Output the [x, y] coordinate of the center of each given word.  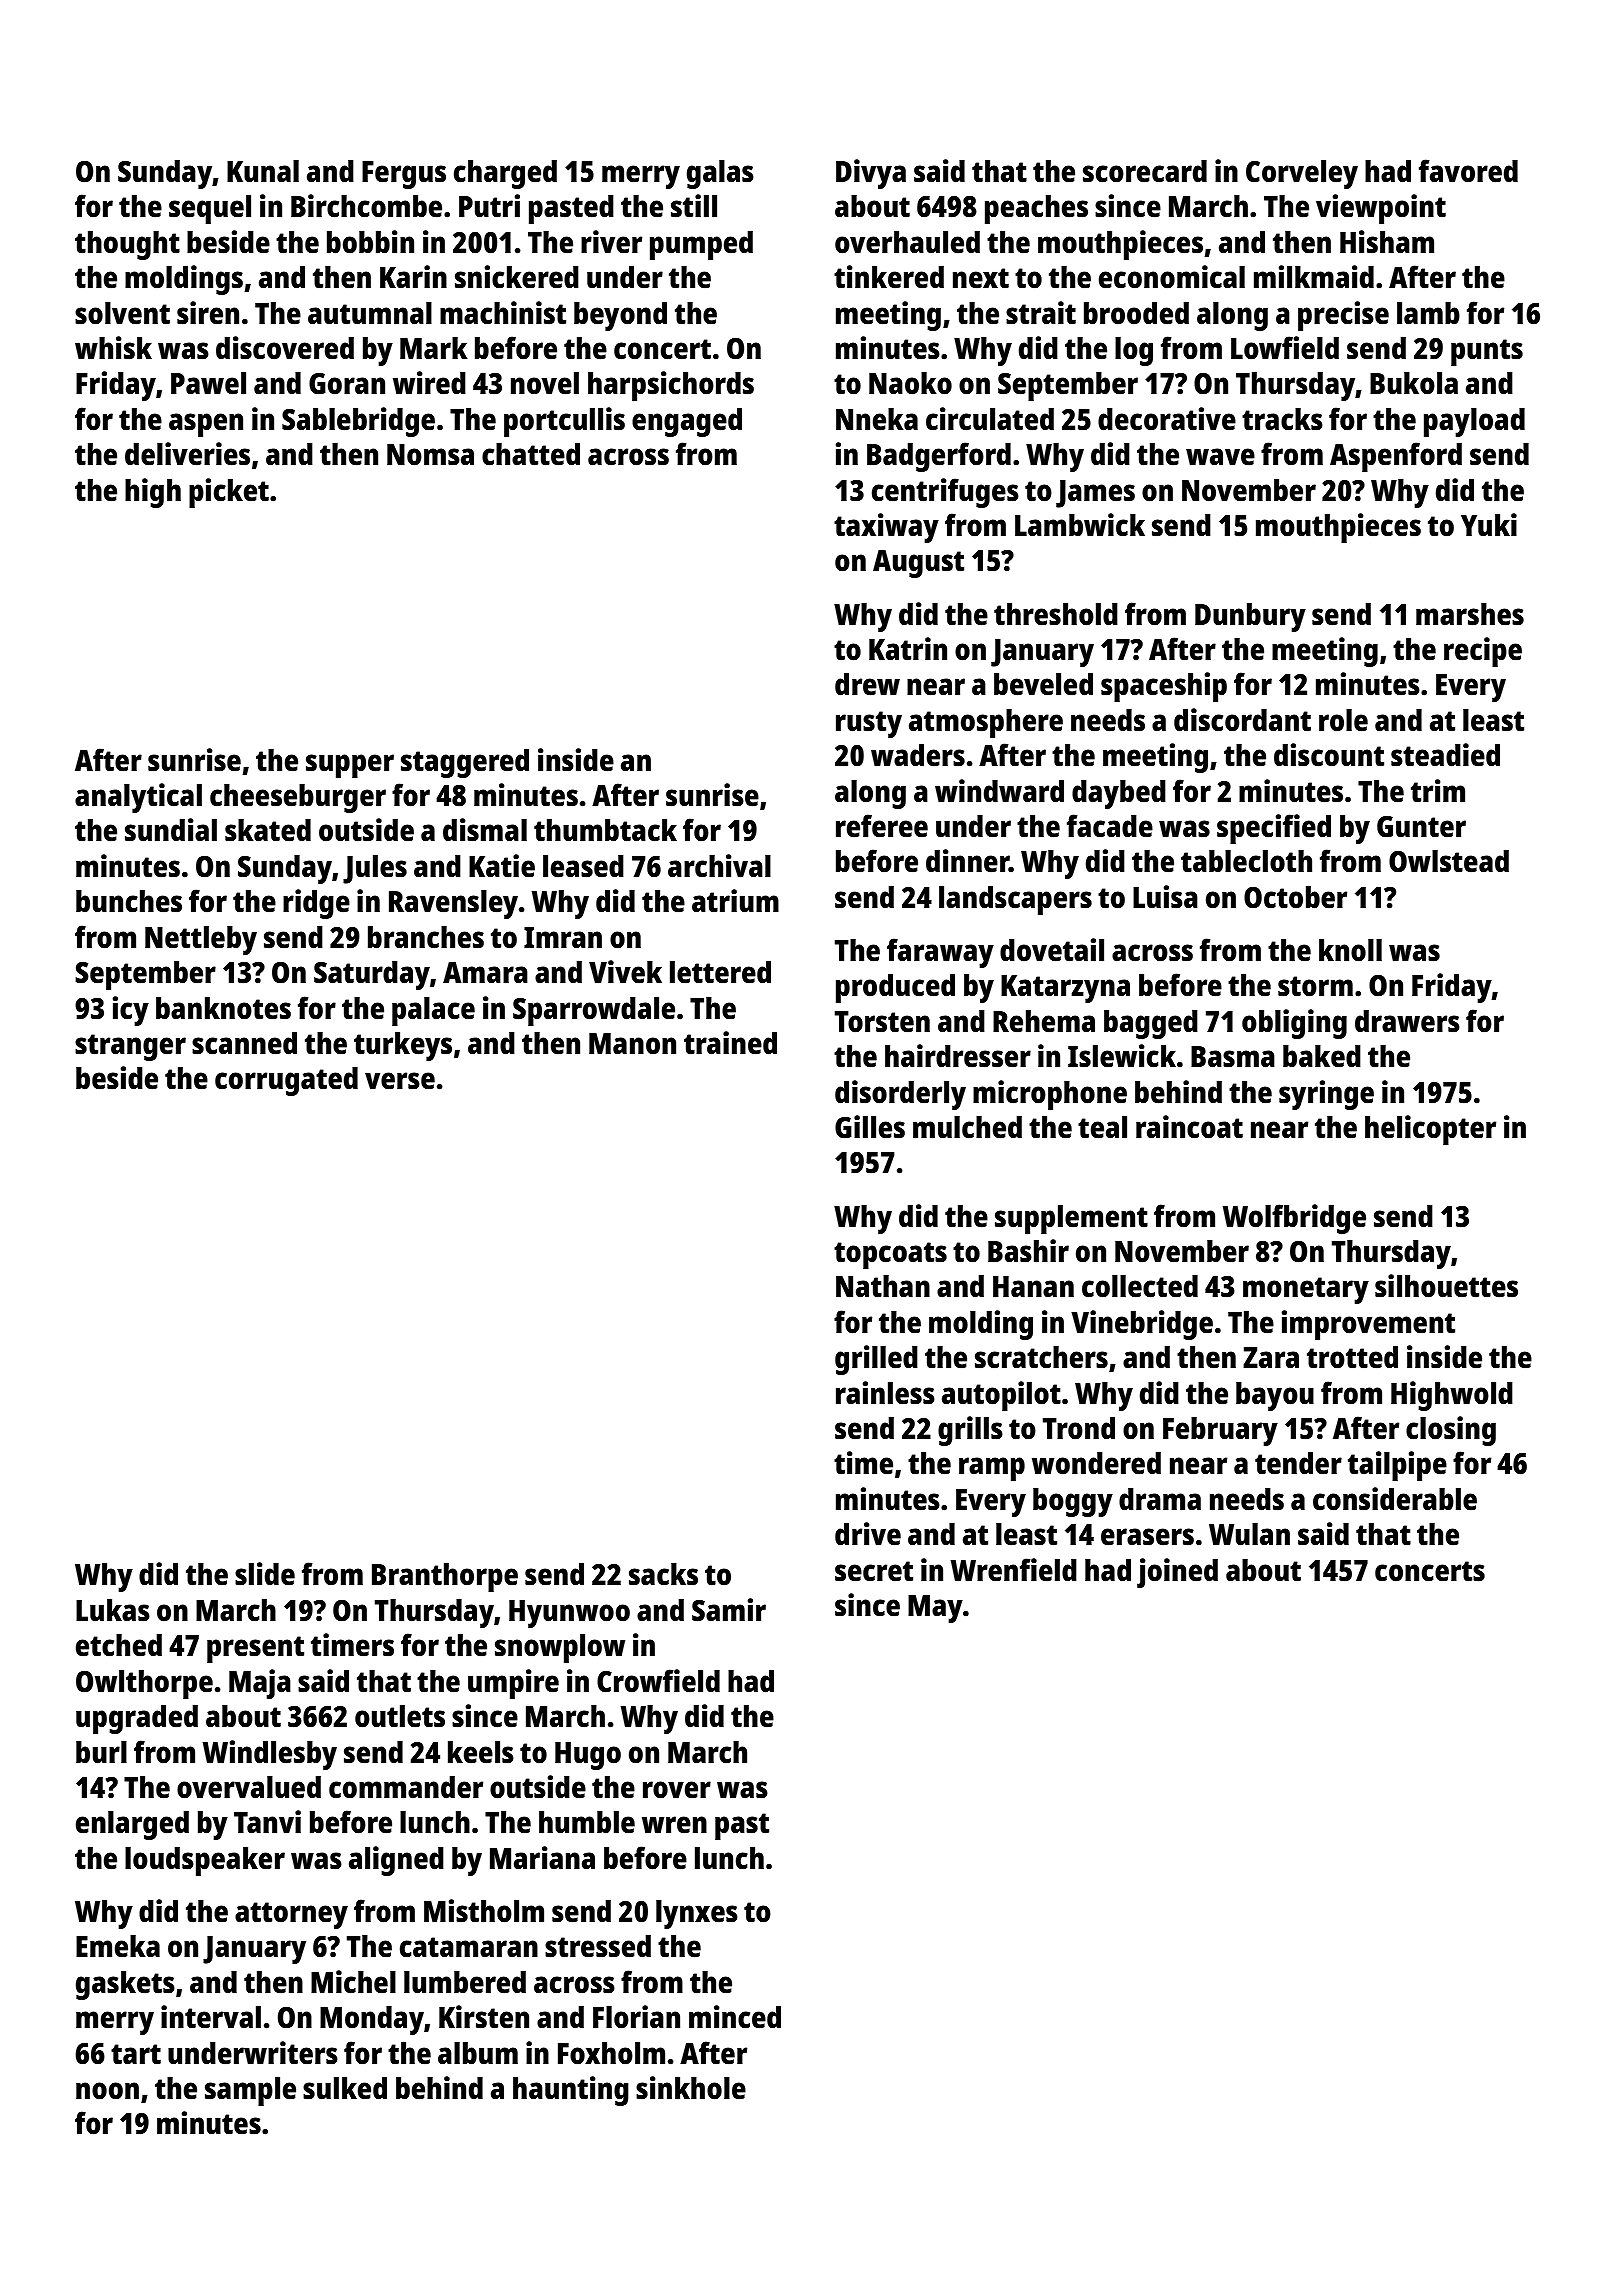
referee [882, 826]
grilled [876, 1360]
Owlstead [1449, 861]
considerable [1395, 1499]
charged [505, 174]
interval [211, 2017]
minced [735, 2017]
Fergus [404, 175]
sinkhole [691, 2088]
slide [265, 1574]
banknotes [223, 1008]
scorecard [1145, 171]
